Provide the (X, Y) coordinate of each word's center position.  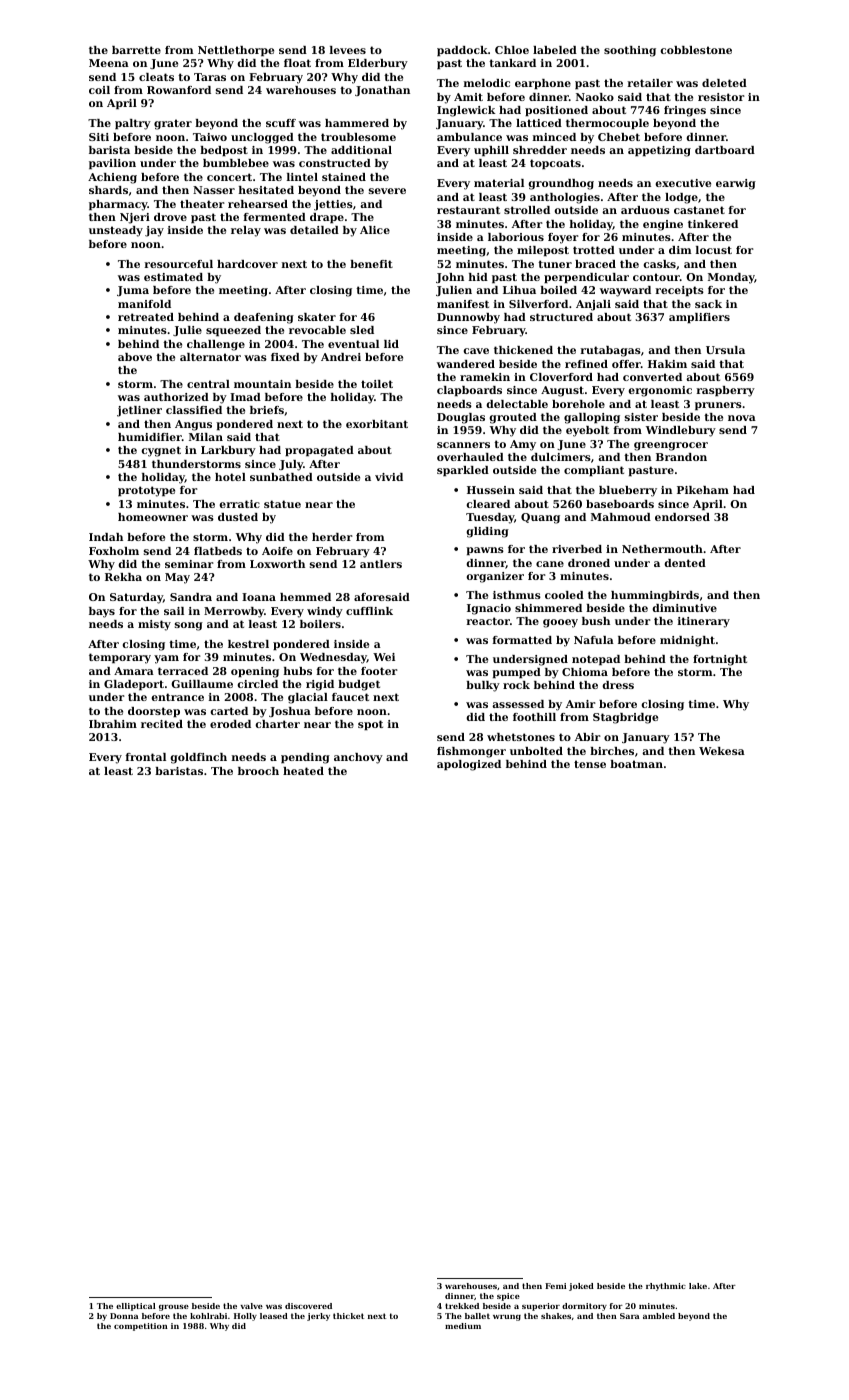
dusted (238, 517)
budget (359, 685)
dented (685, 563)
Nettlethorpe (236, 51)
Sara (629, 1316)
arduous (645, 210)
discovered (308, 1306)
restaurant (468, 210)
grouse (174, 1308)
